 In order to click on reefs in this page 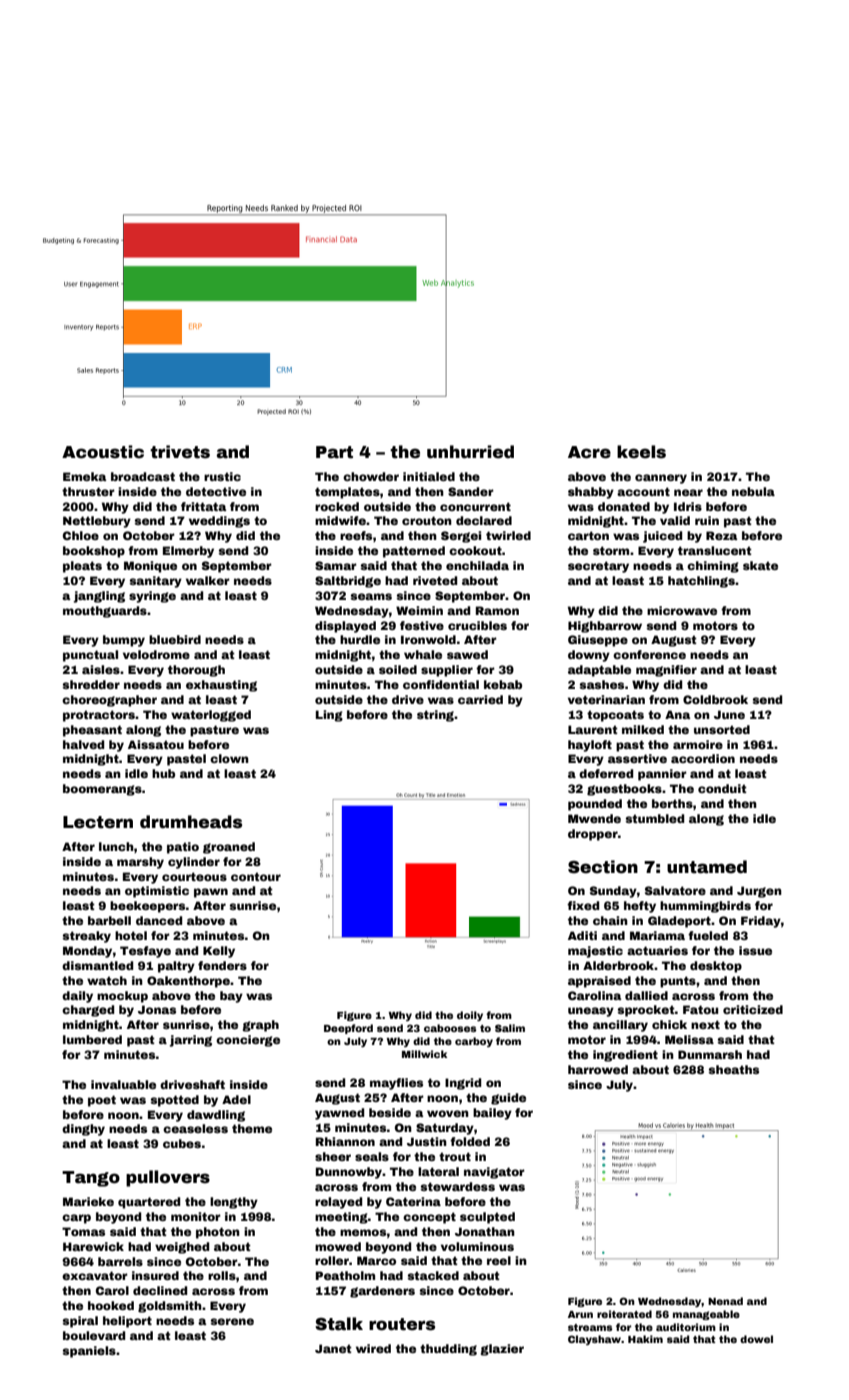, I will do `click(356, 535)`.
